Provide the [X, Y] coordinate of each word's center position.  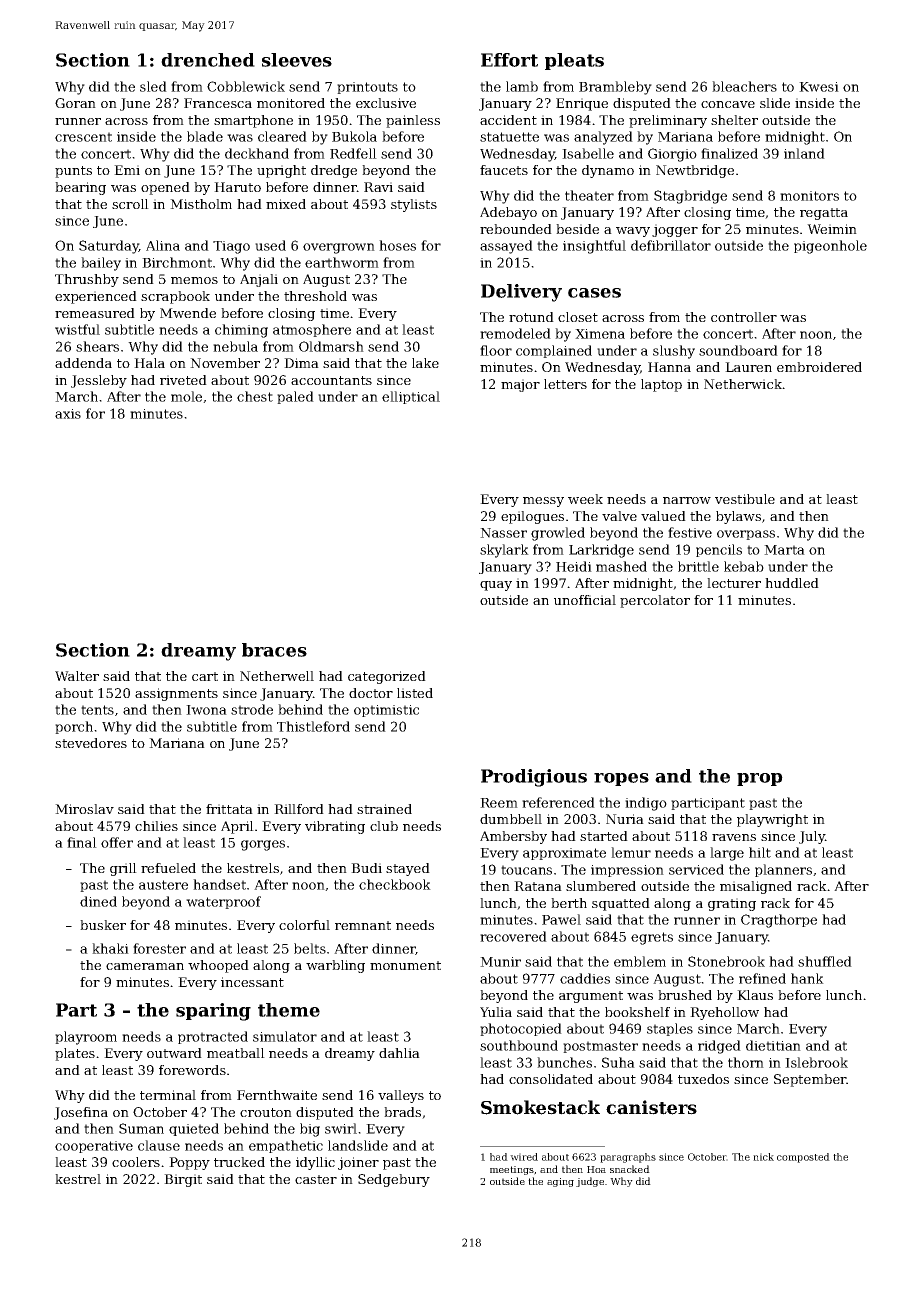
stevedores [91, 743]
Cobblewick [246, 86]
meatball [236, 1053]
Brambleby [615, 88]
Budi [366, 868]
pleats [574, 61]
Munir [500, 962]
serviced [696, 869]
